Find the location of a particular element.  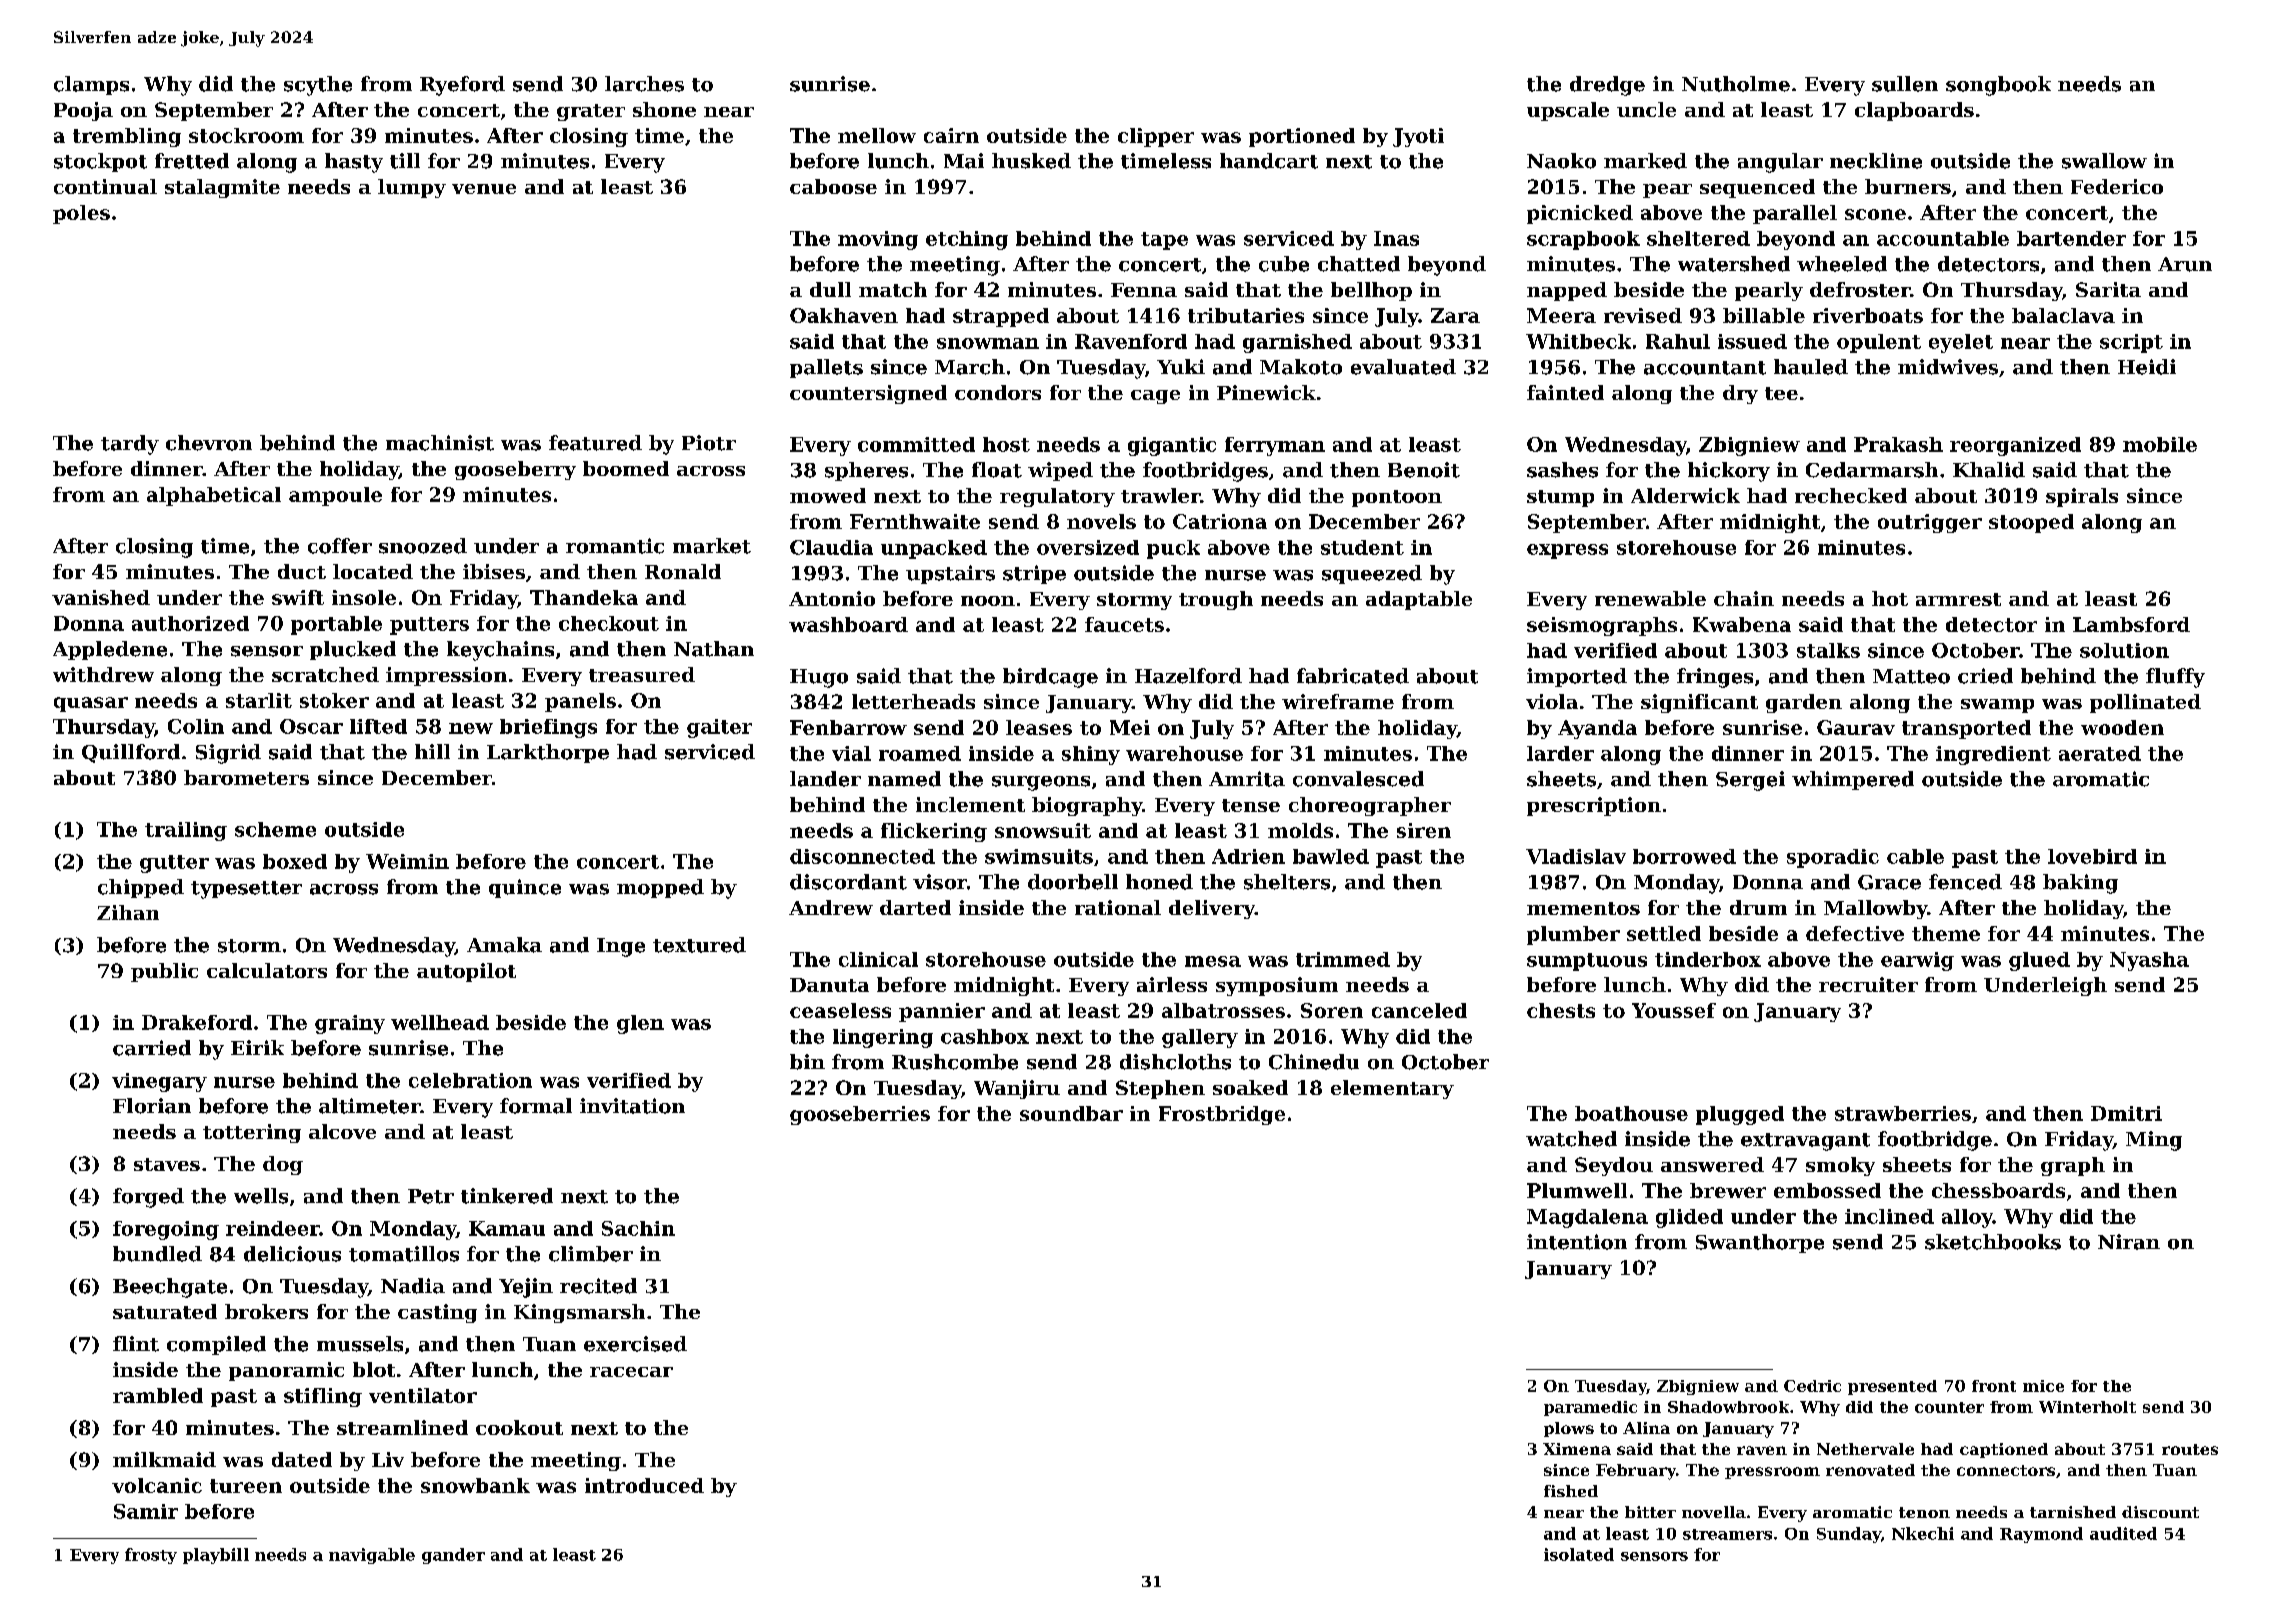

hot is located at coordinates (1890, 598).
